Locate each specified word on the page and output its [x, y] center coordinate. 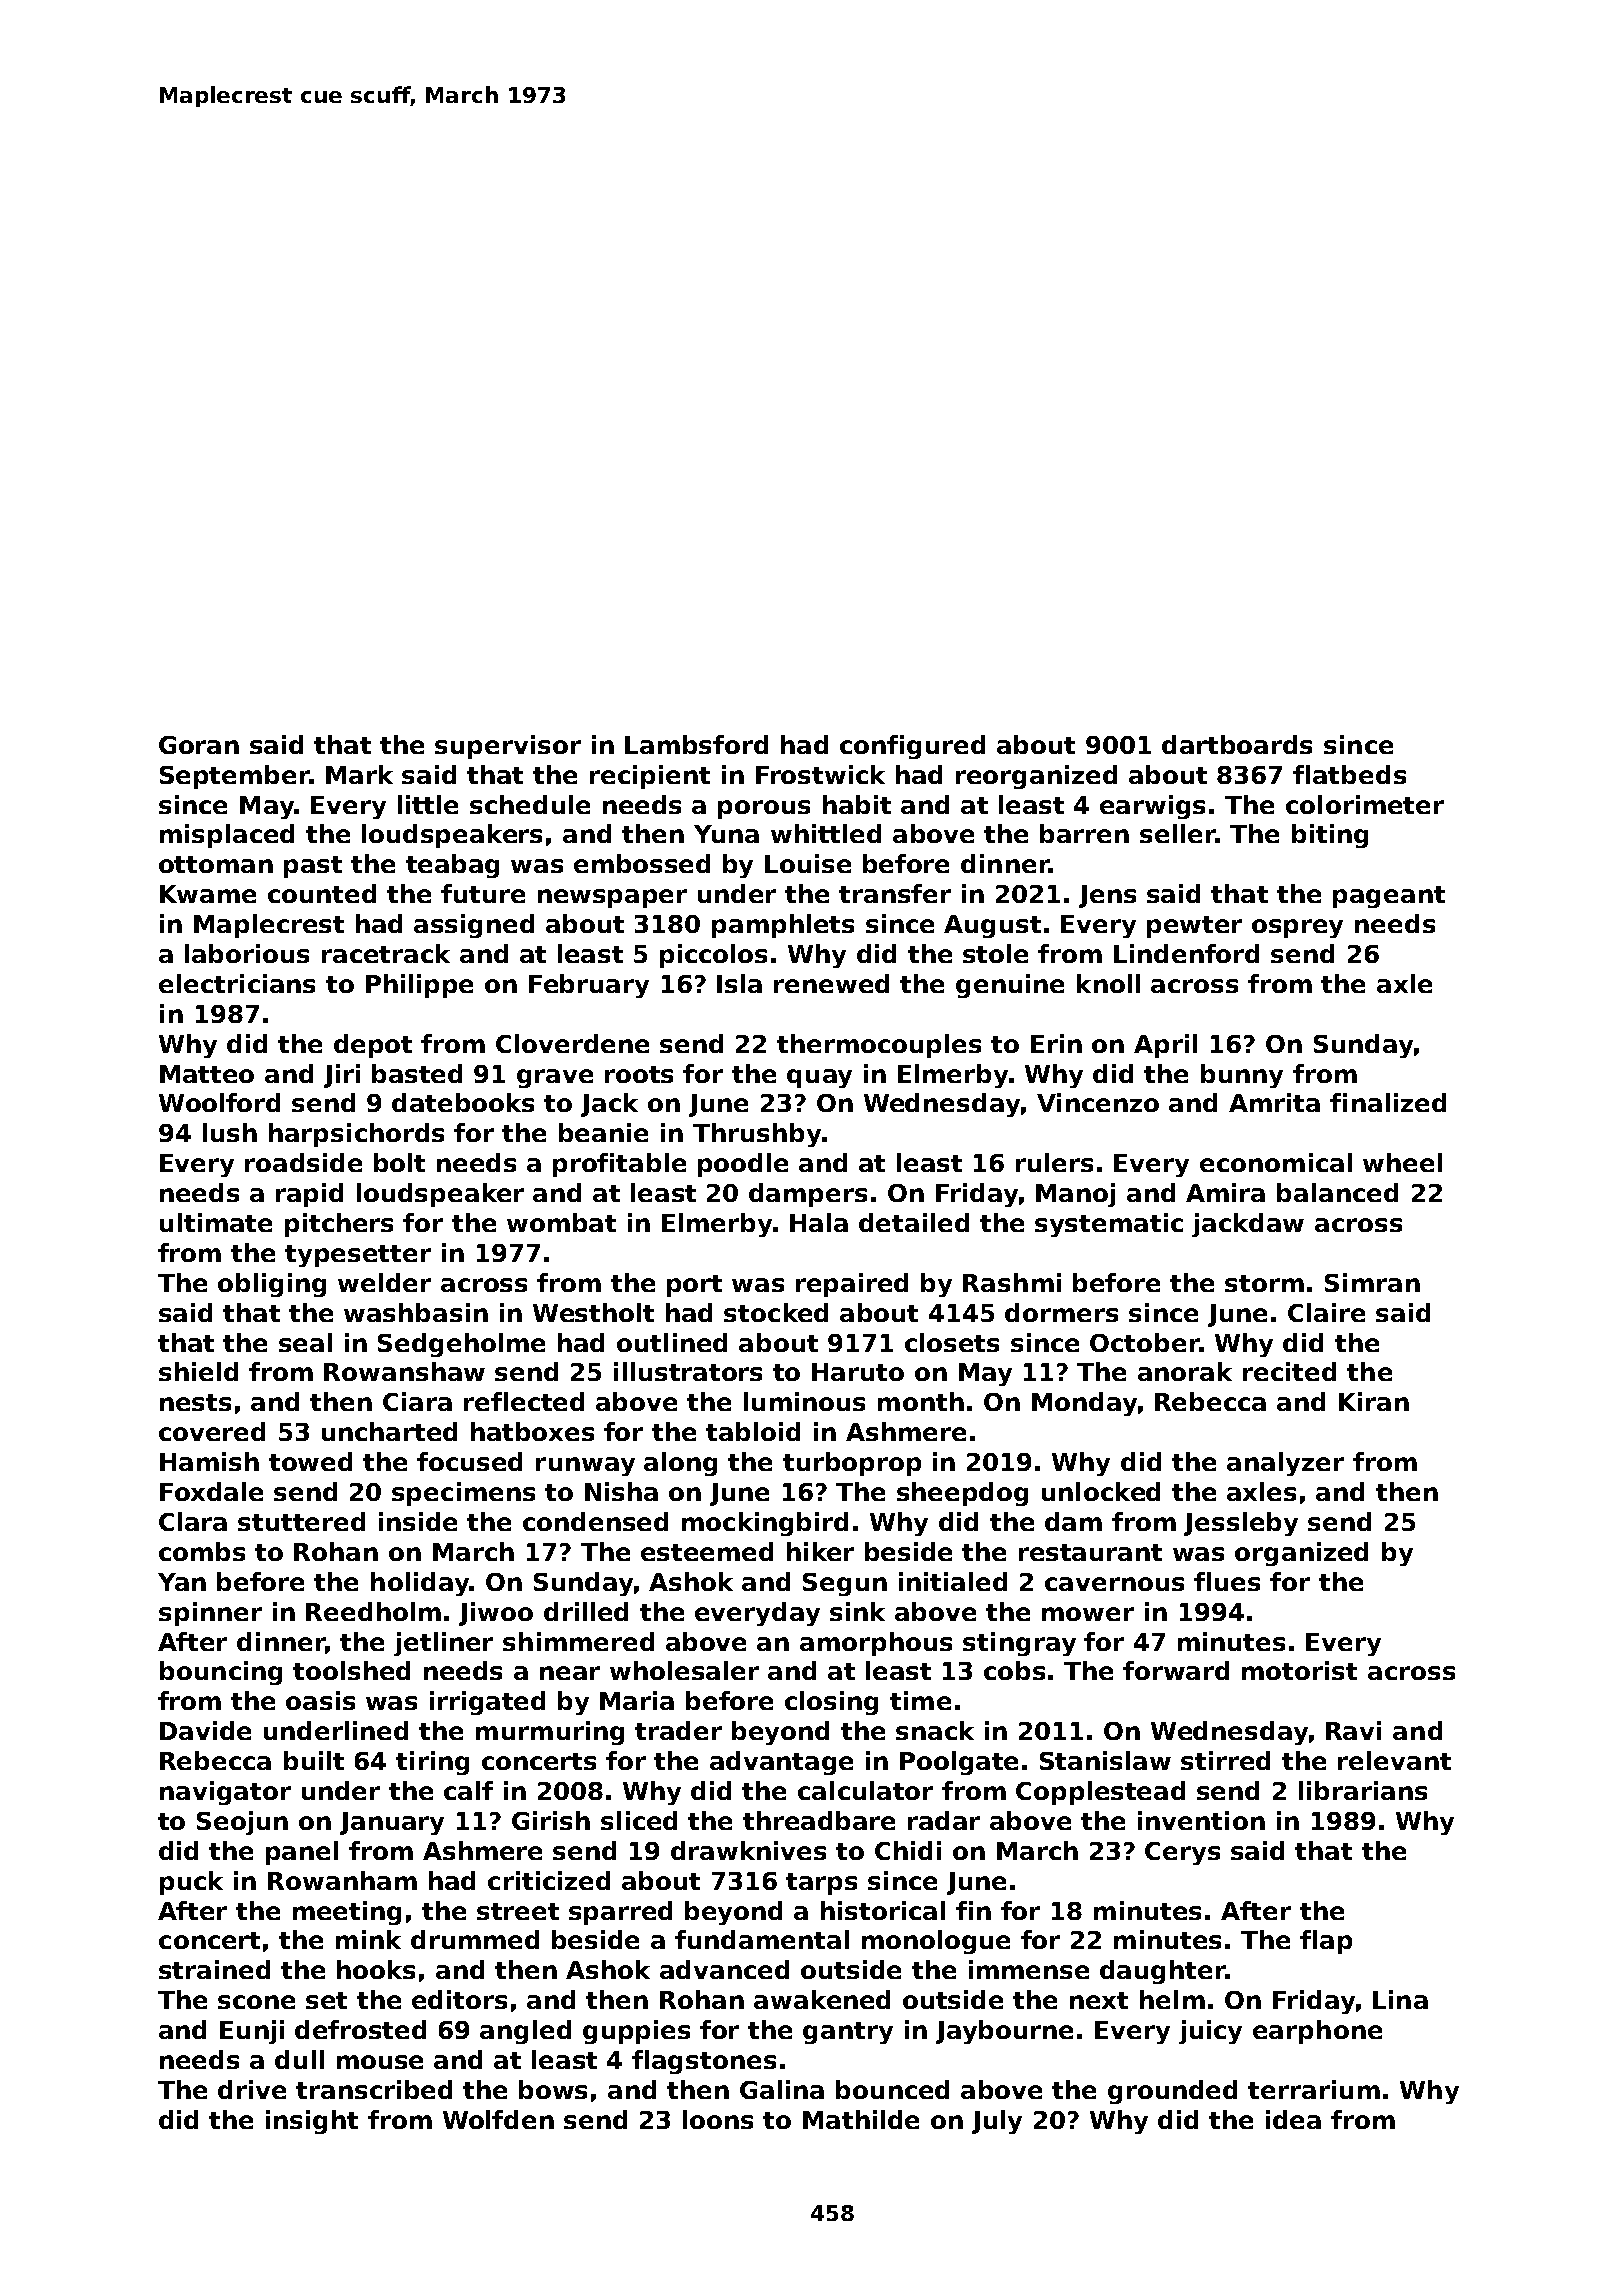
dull [299, 2059]
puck [191, 1883]
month [921, 1401]
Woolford [219, 1102]
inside [418, 1521]
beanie [603, 1132]
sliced [639, 1820]
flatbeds [1349, 774]
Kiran [1374, 1401]
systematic [1109, 1225]
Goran [199, 745]
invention [1201, 1820]
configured [912, 747]
